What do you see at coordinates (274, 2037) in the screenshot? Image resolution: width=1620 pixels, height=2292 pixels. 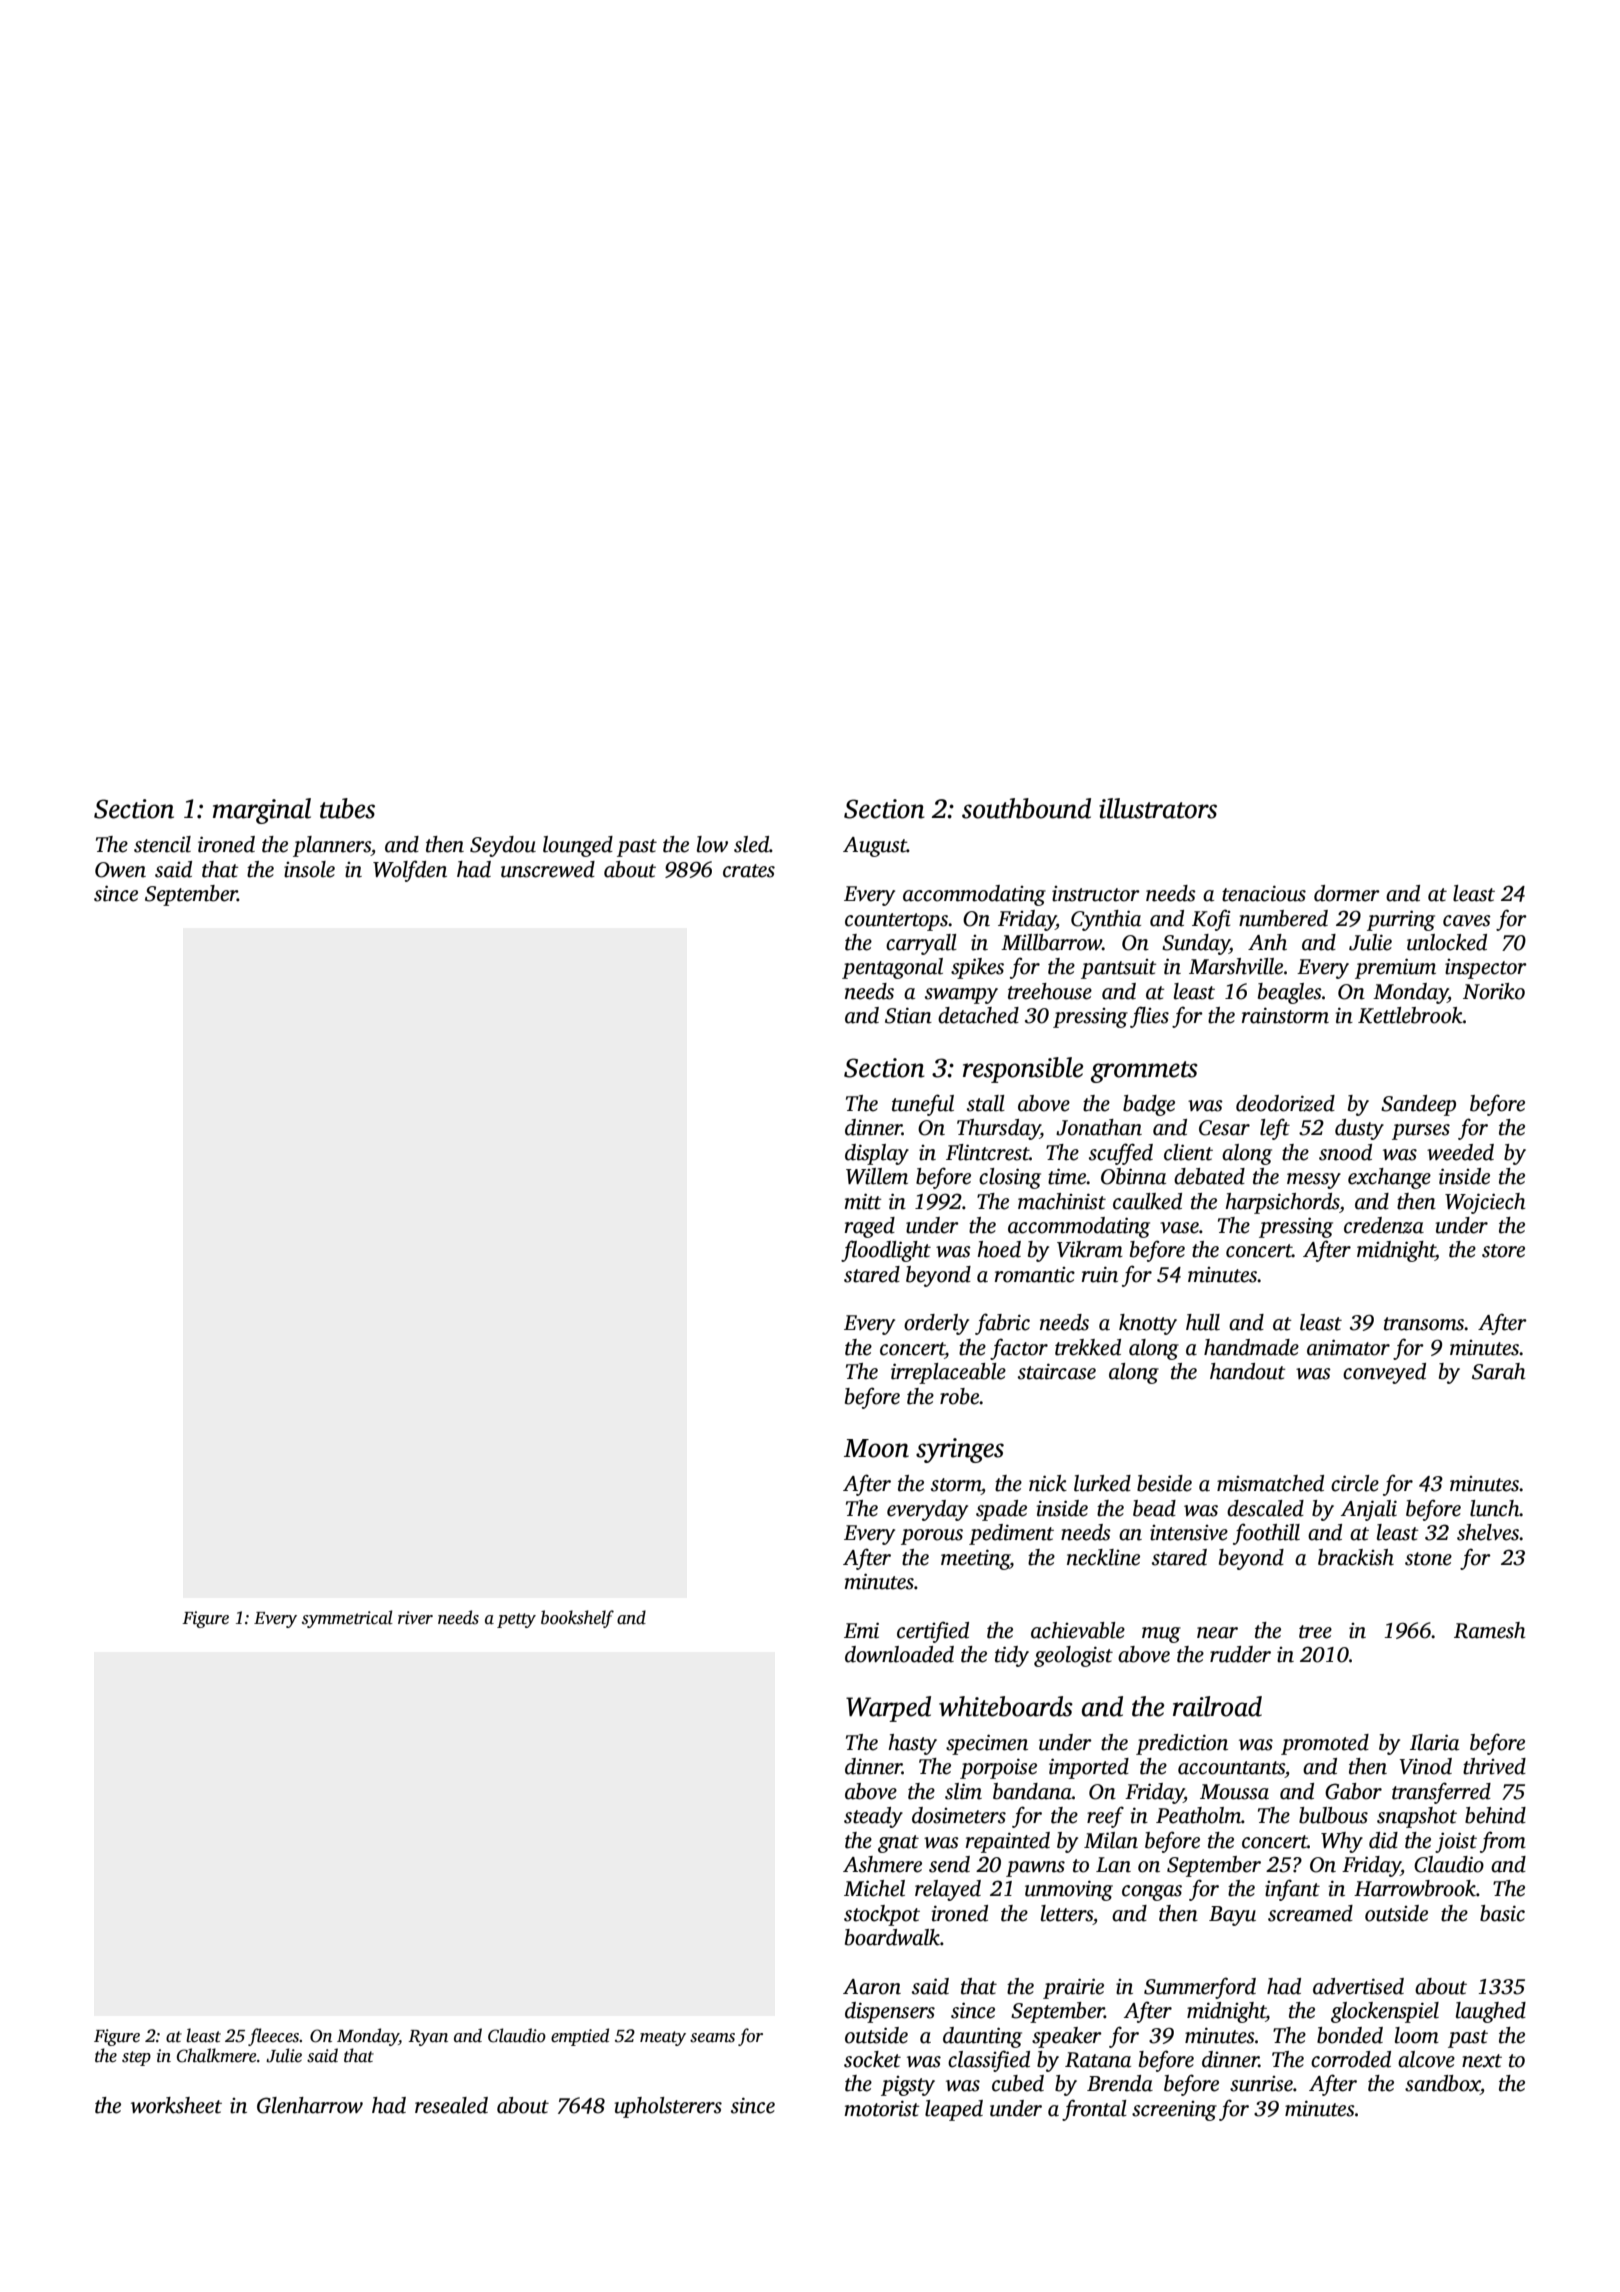 I see `fleeces` at bounding box center [274, 2037].
